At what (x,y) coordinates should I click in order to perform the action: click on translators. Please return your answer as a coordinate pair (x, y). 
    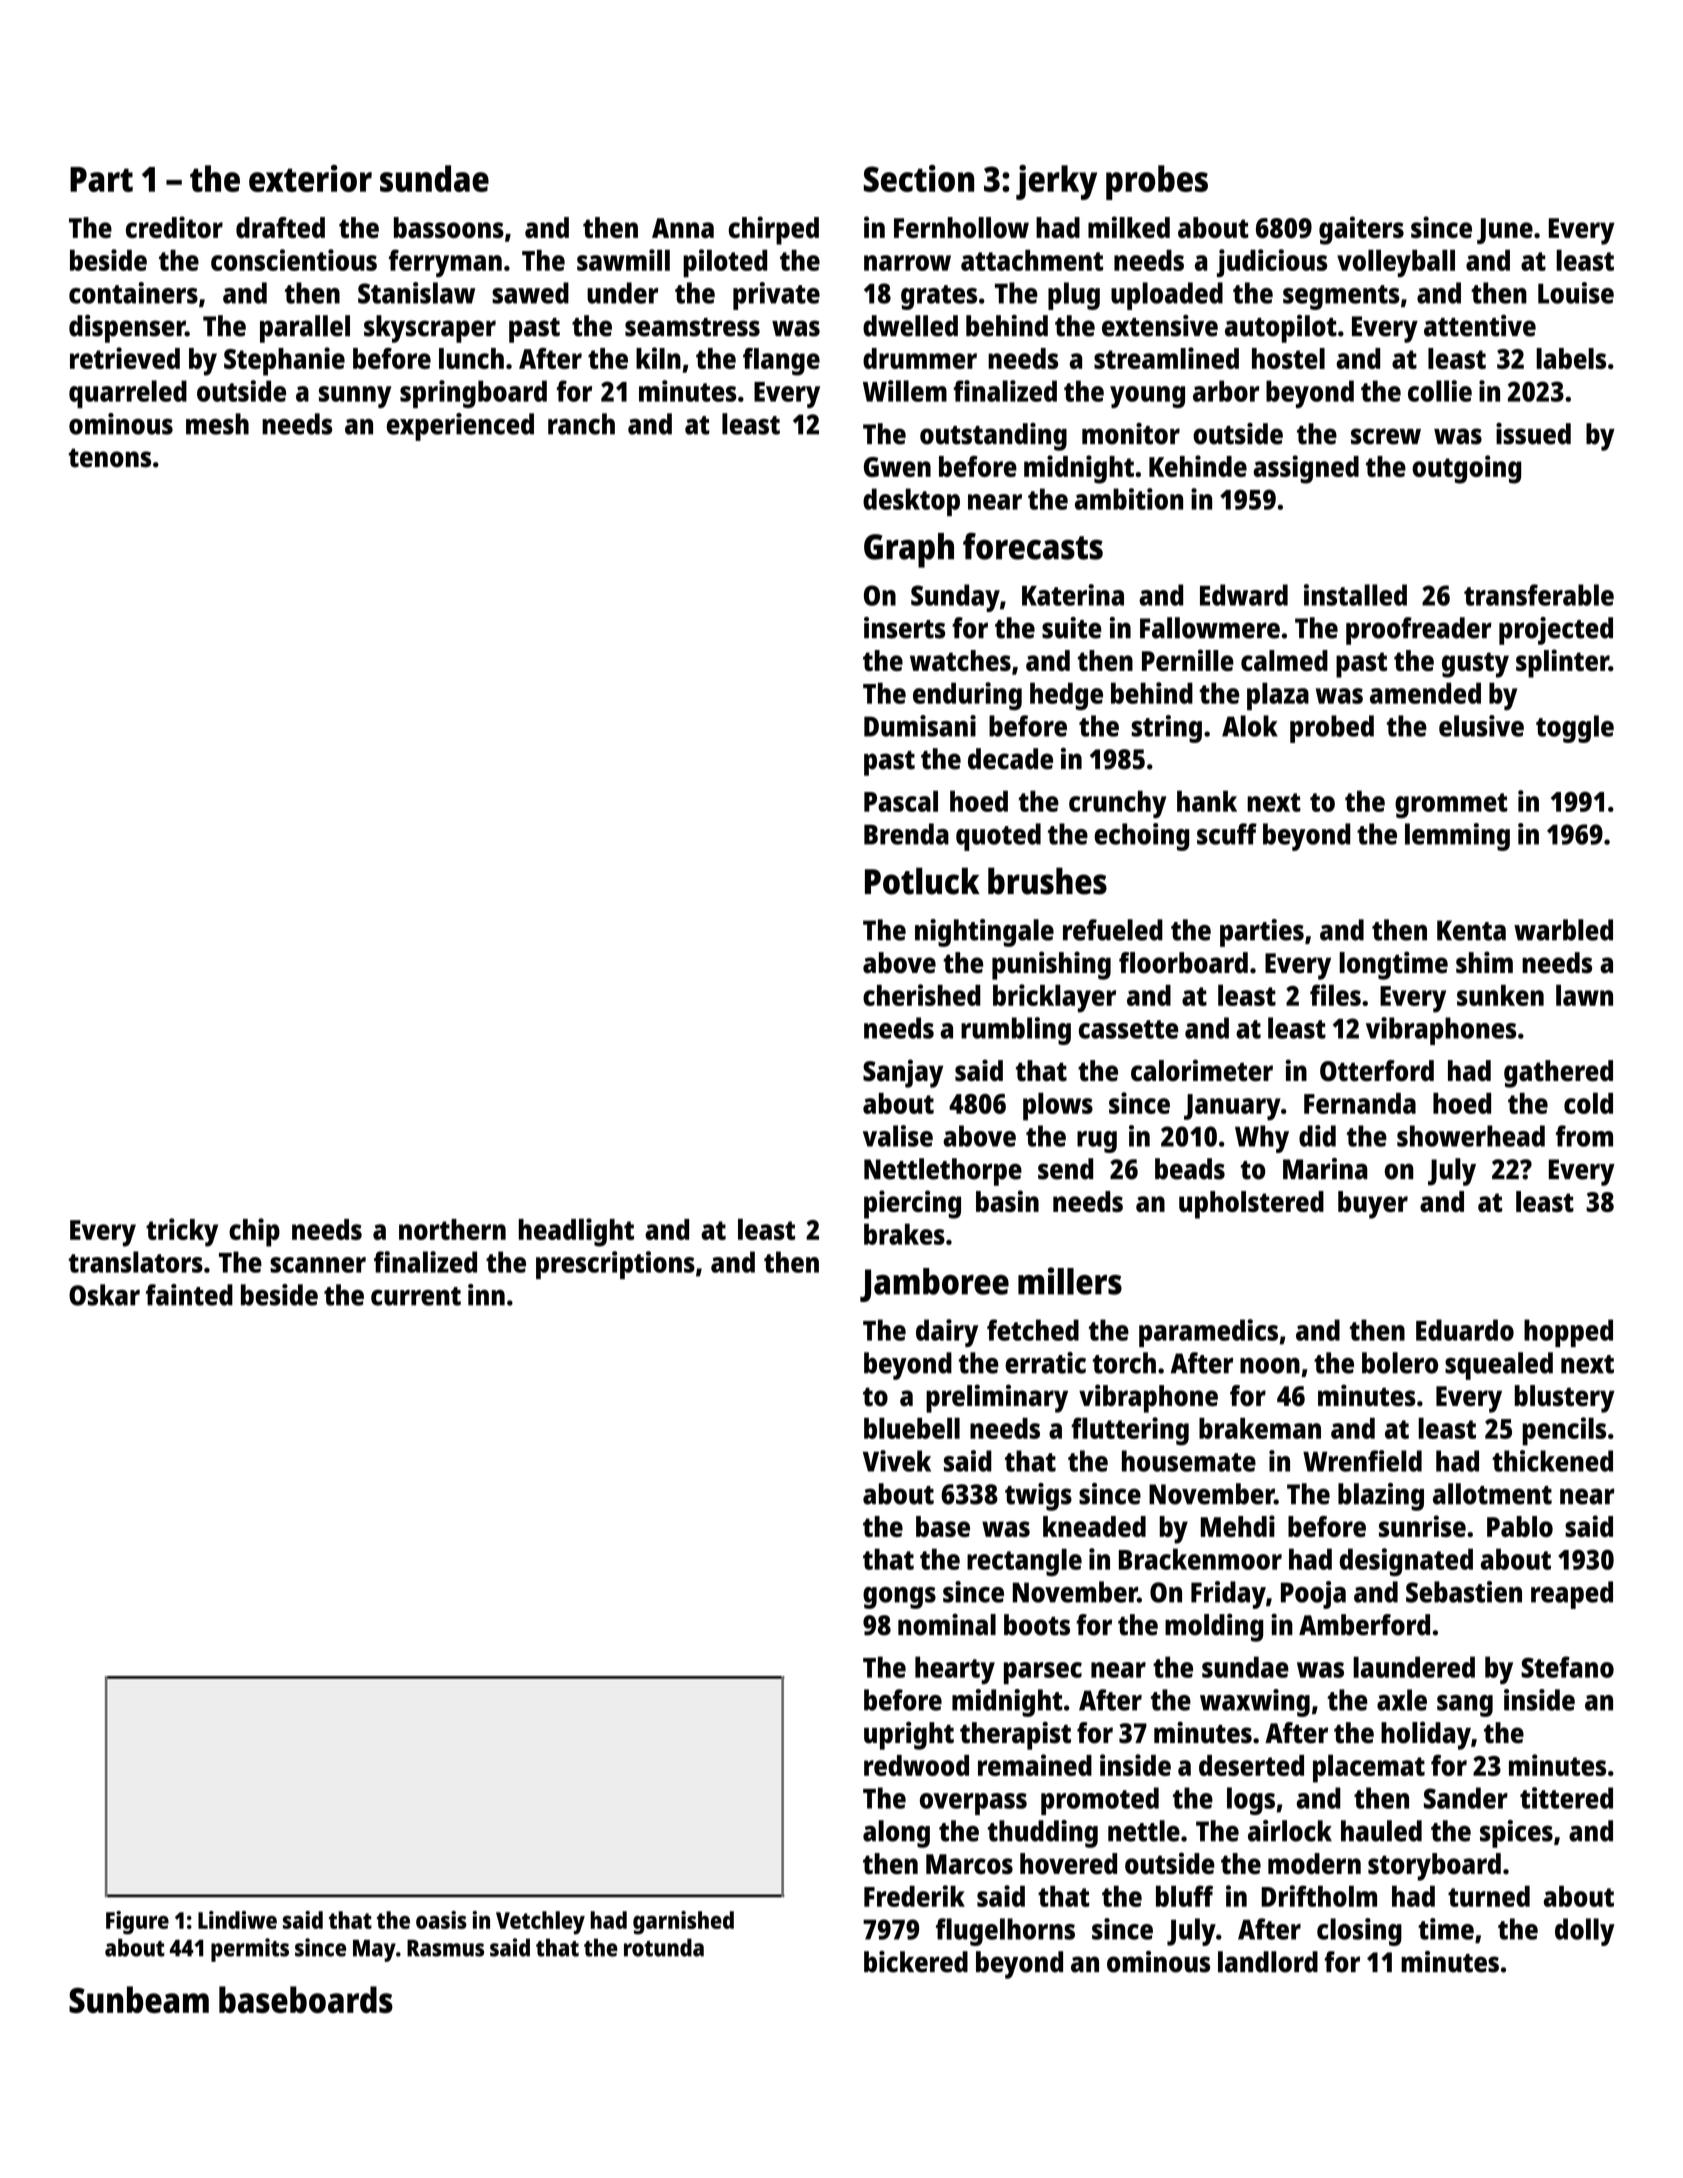
    Looking at the image, I should click on (136, 1262).
